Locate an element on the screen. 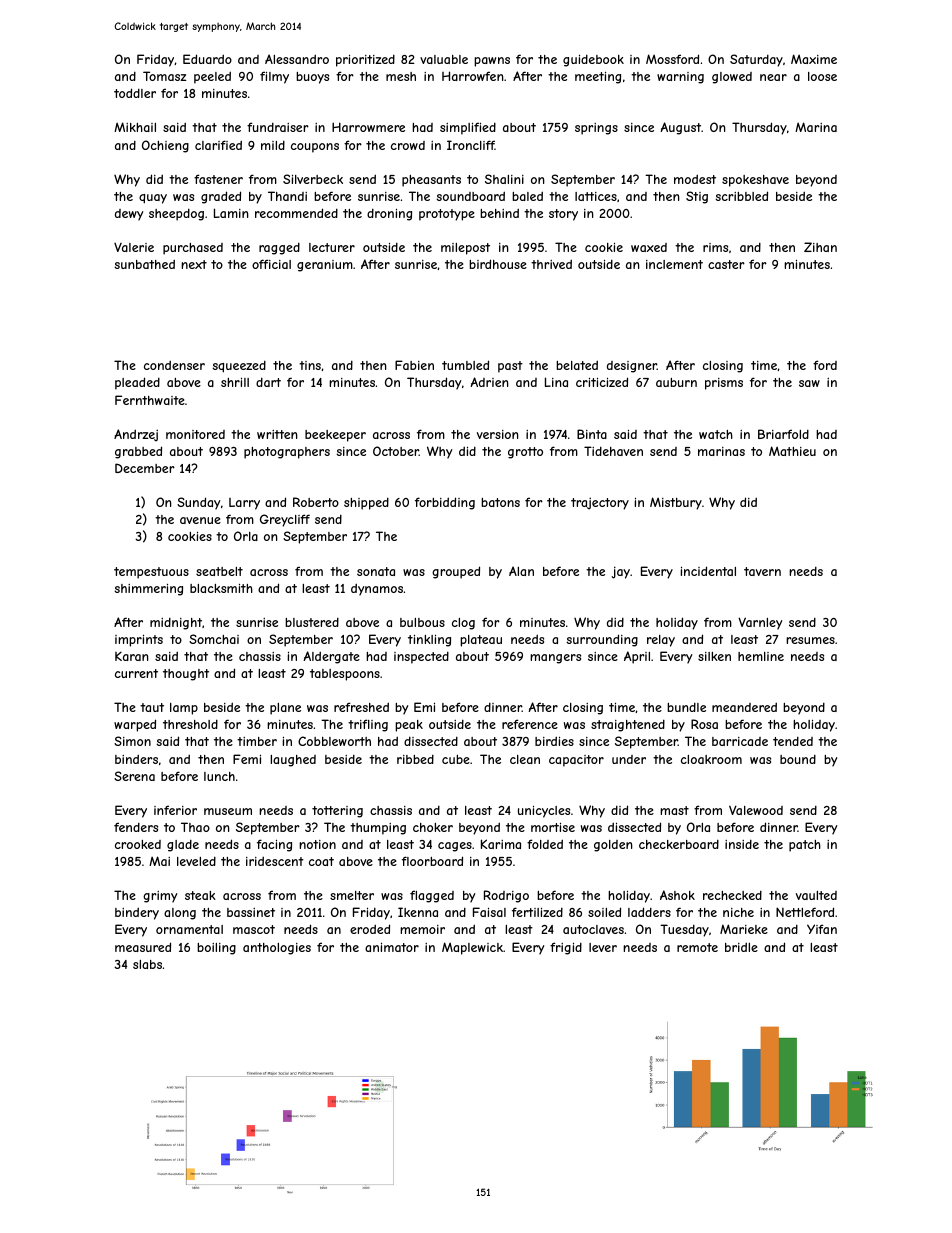 The image size is (952, 1233). Alessandro is located at coordinates (297, 59).
